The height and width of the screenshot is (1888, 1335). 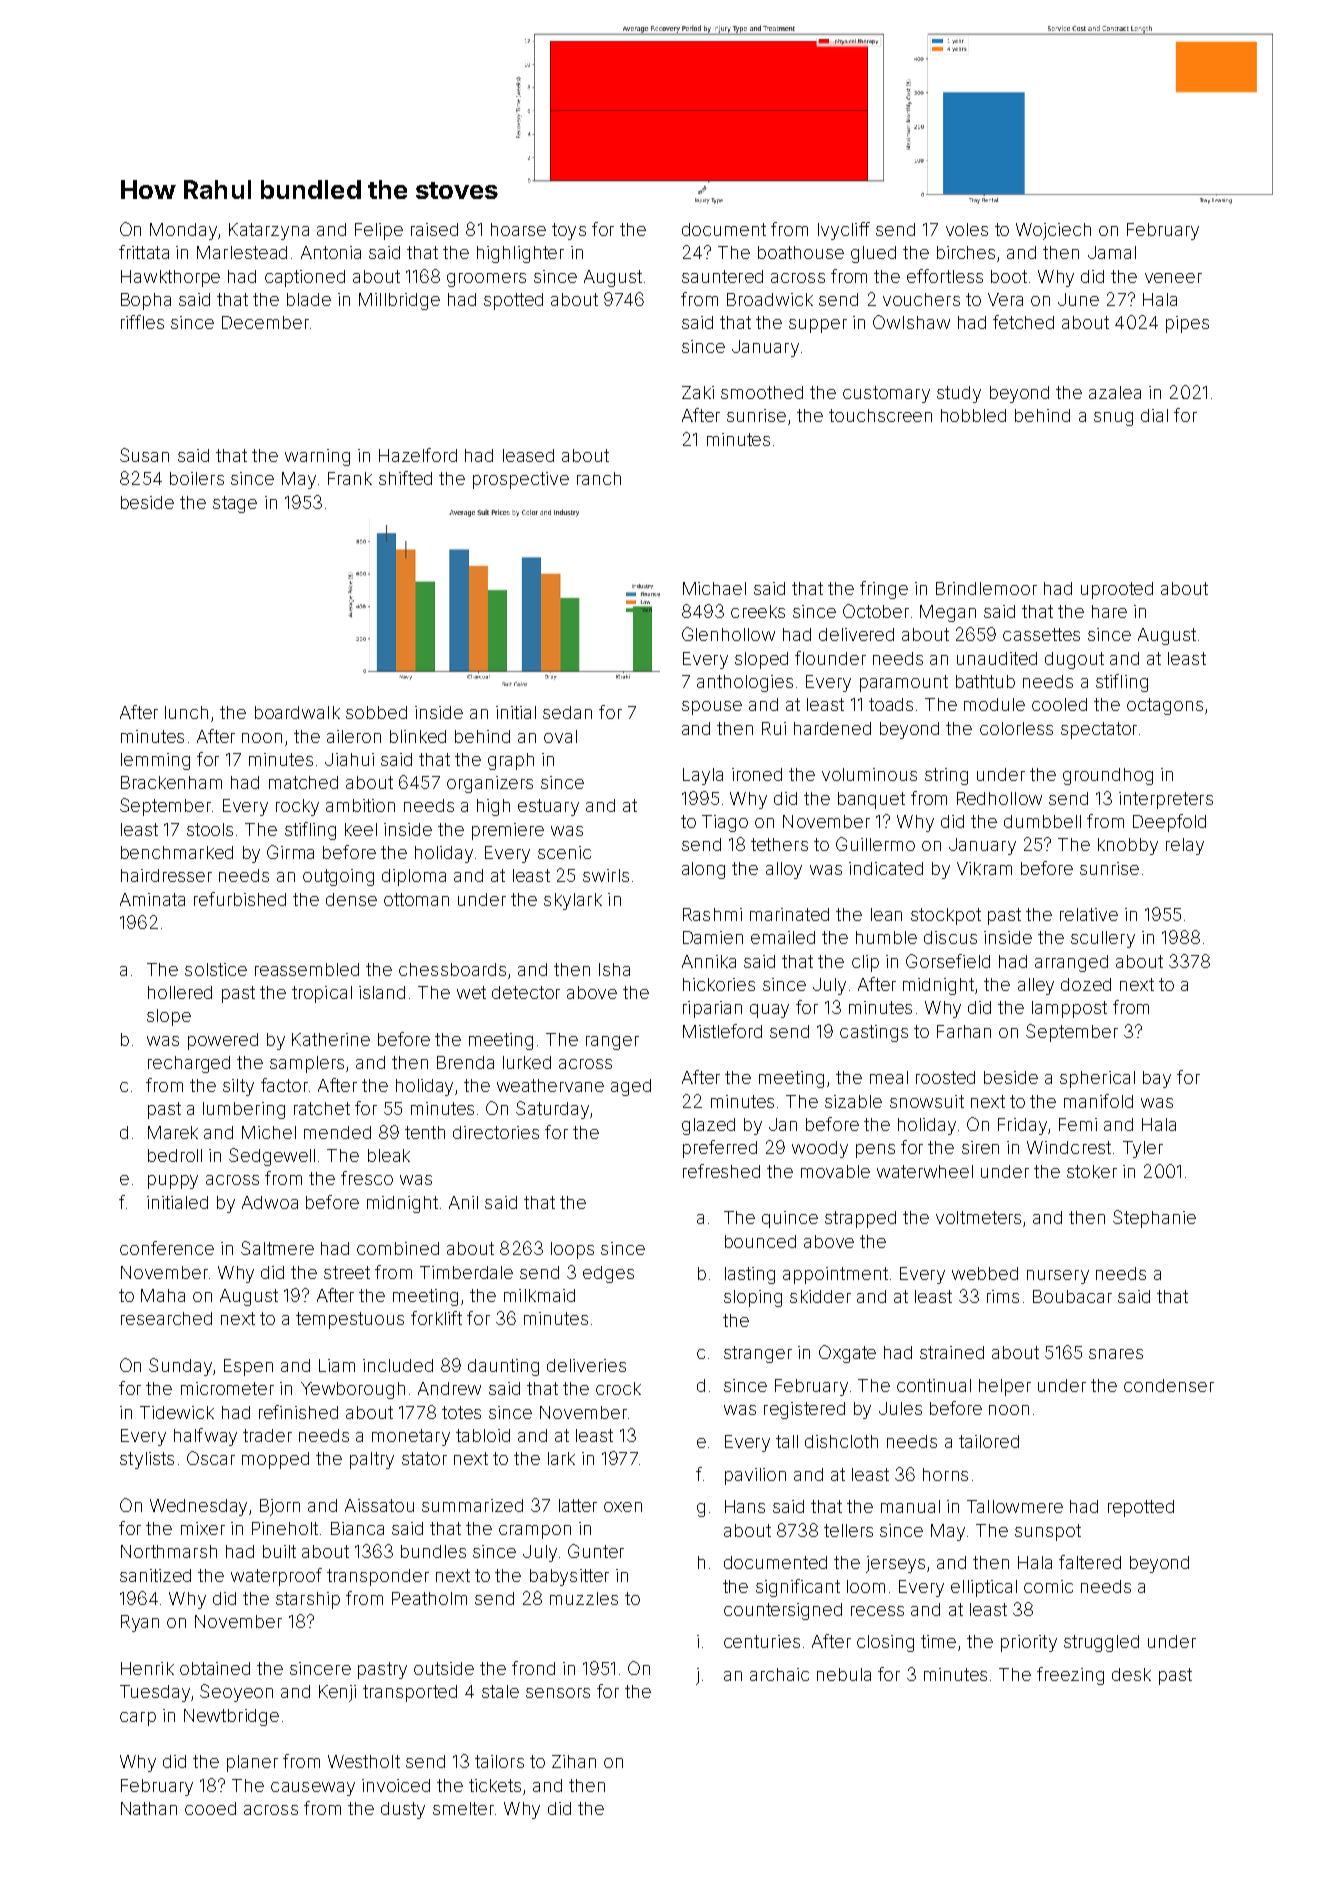 What do you see at coordinates (558, 1693) in the screenshot?
I see `sensors` at bounding box center [558, 1693].
